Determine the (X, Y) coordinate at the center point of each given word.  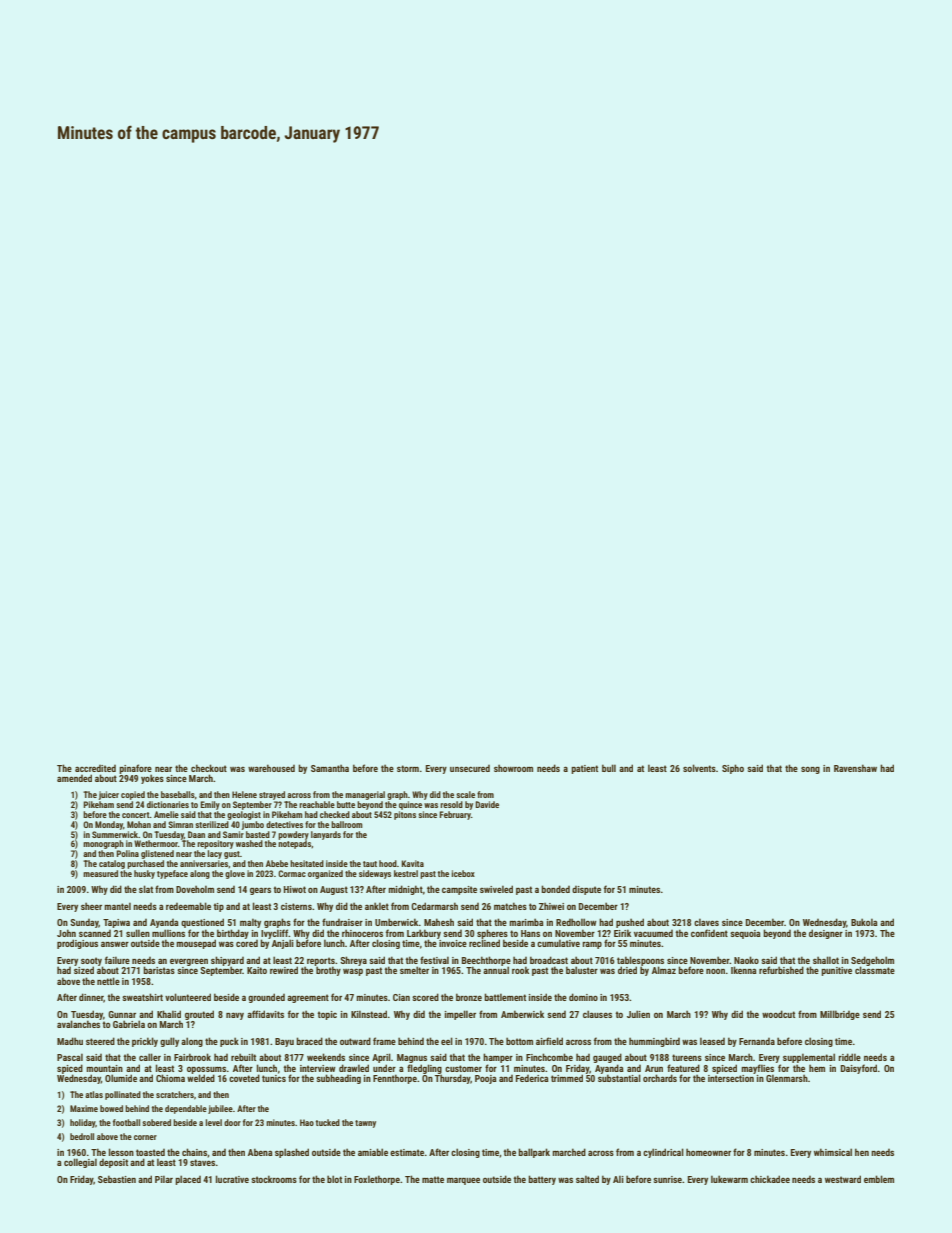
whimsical (833, 1152)
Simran (180, 824)
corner (145, 1137)
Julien (638, 1014)
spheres (492, 934)
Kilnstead (369, 1014)
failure (117, 960)
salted (587, 1179)
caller (150, 1057)
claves (706, 922)
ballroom (347, 824)
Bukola (864, 922)
